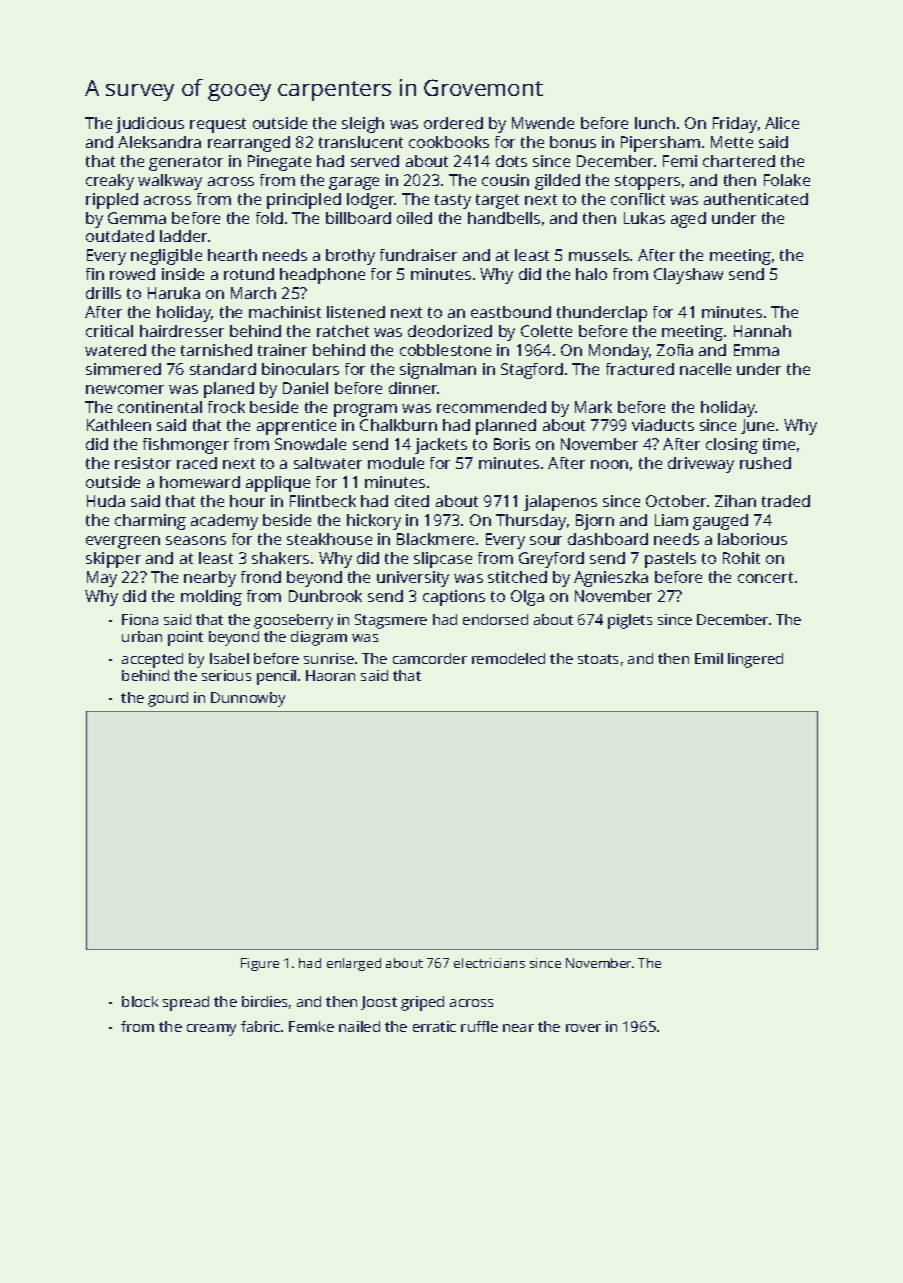 The height and width of the image is (1283, 903). Describe the element at coordinates (330, 675) in the image. I see `Haoran` at that location.
